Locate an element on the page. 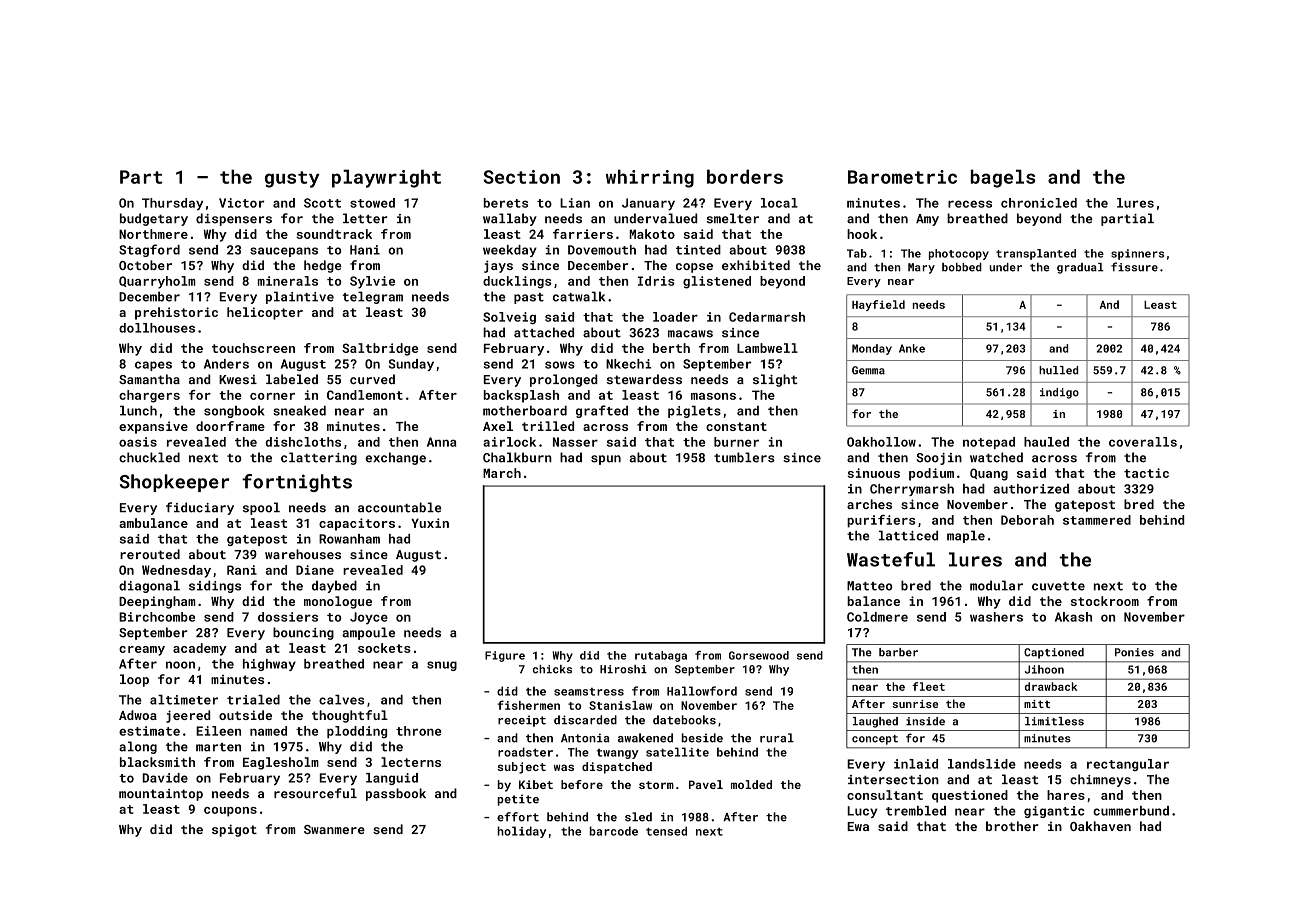 The image size is (1308, 924). gusty is located at coordinates (292, 179).
